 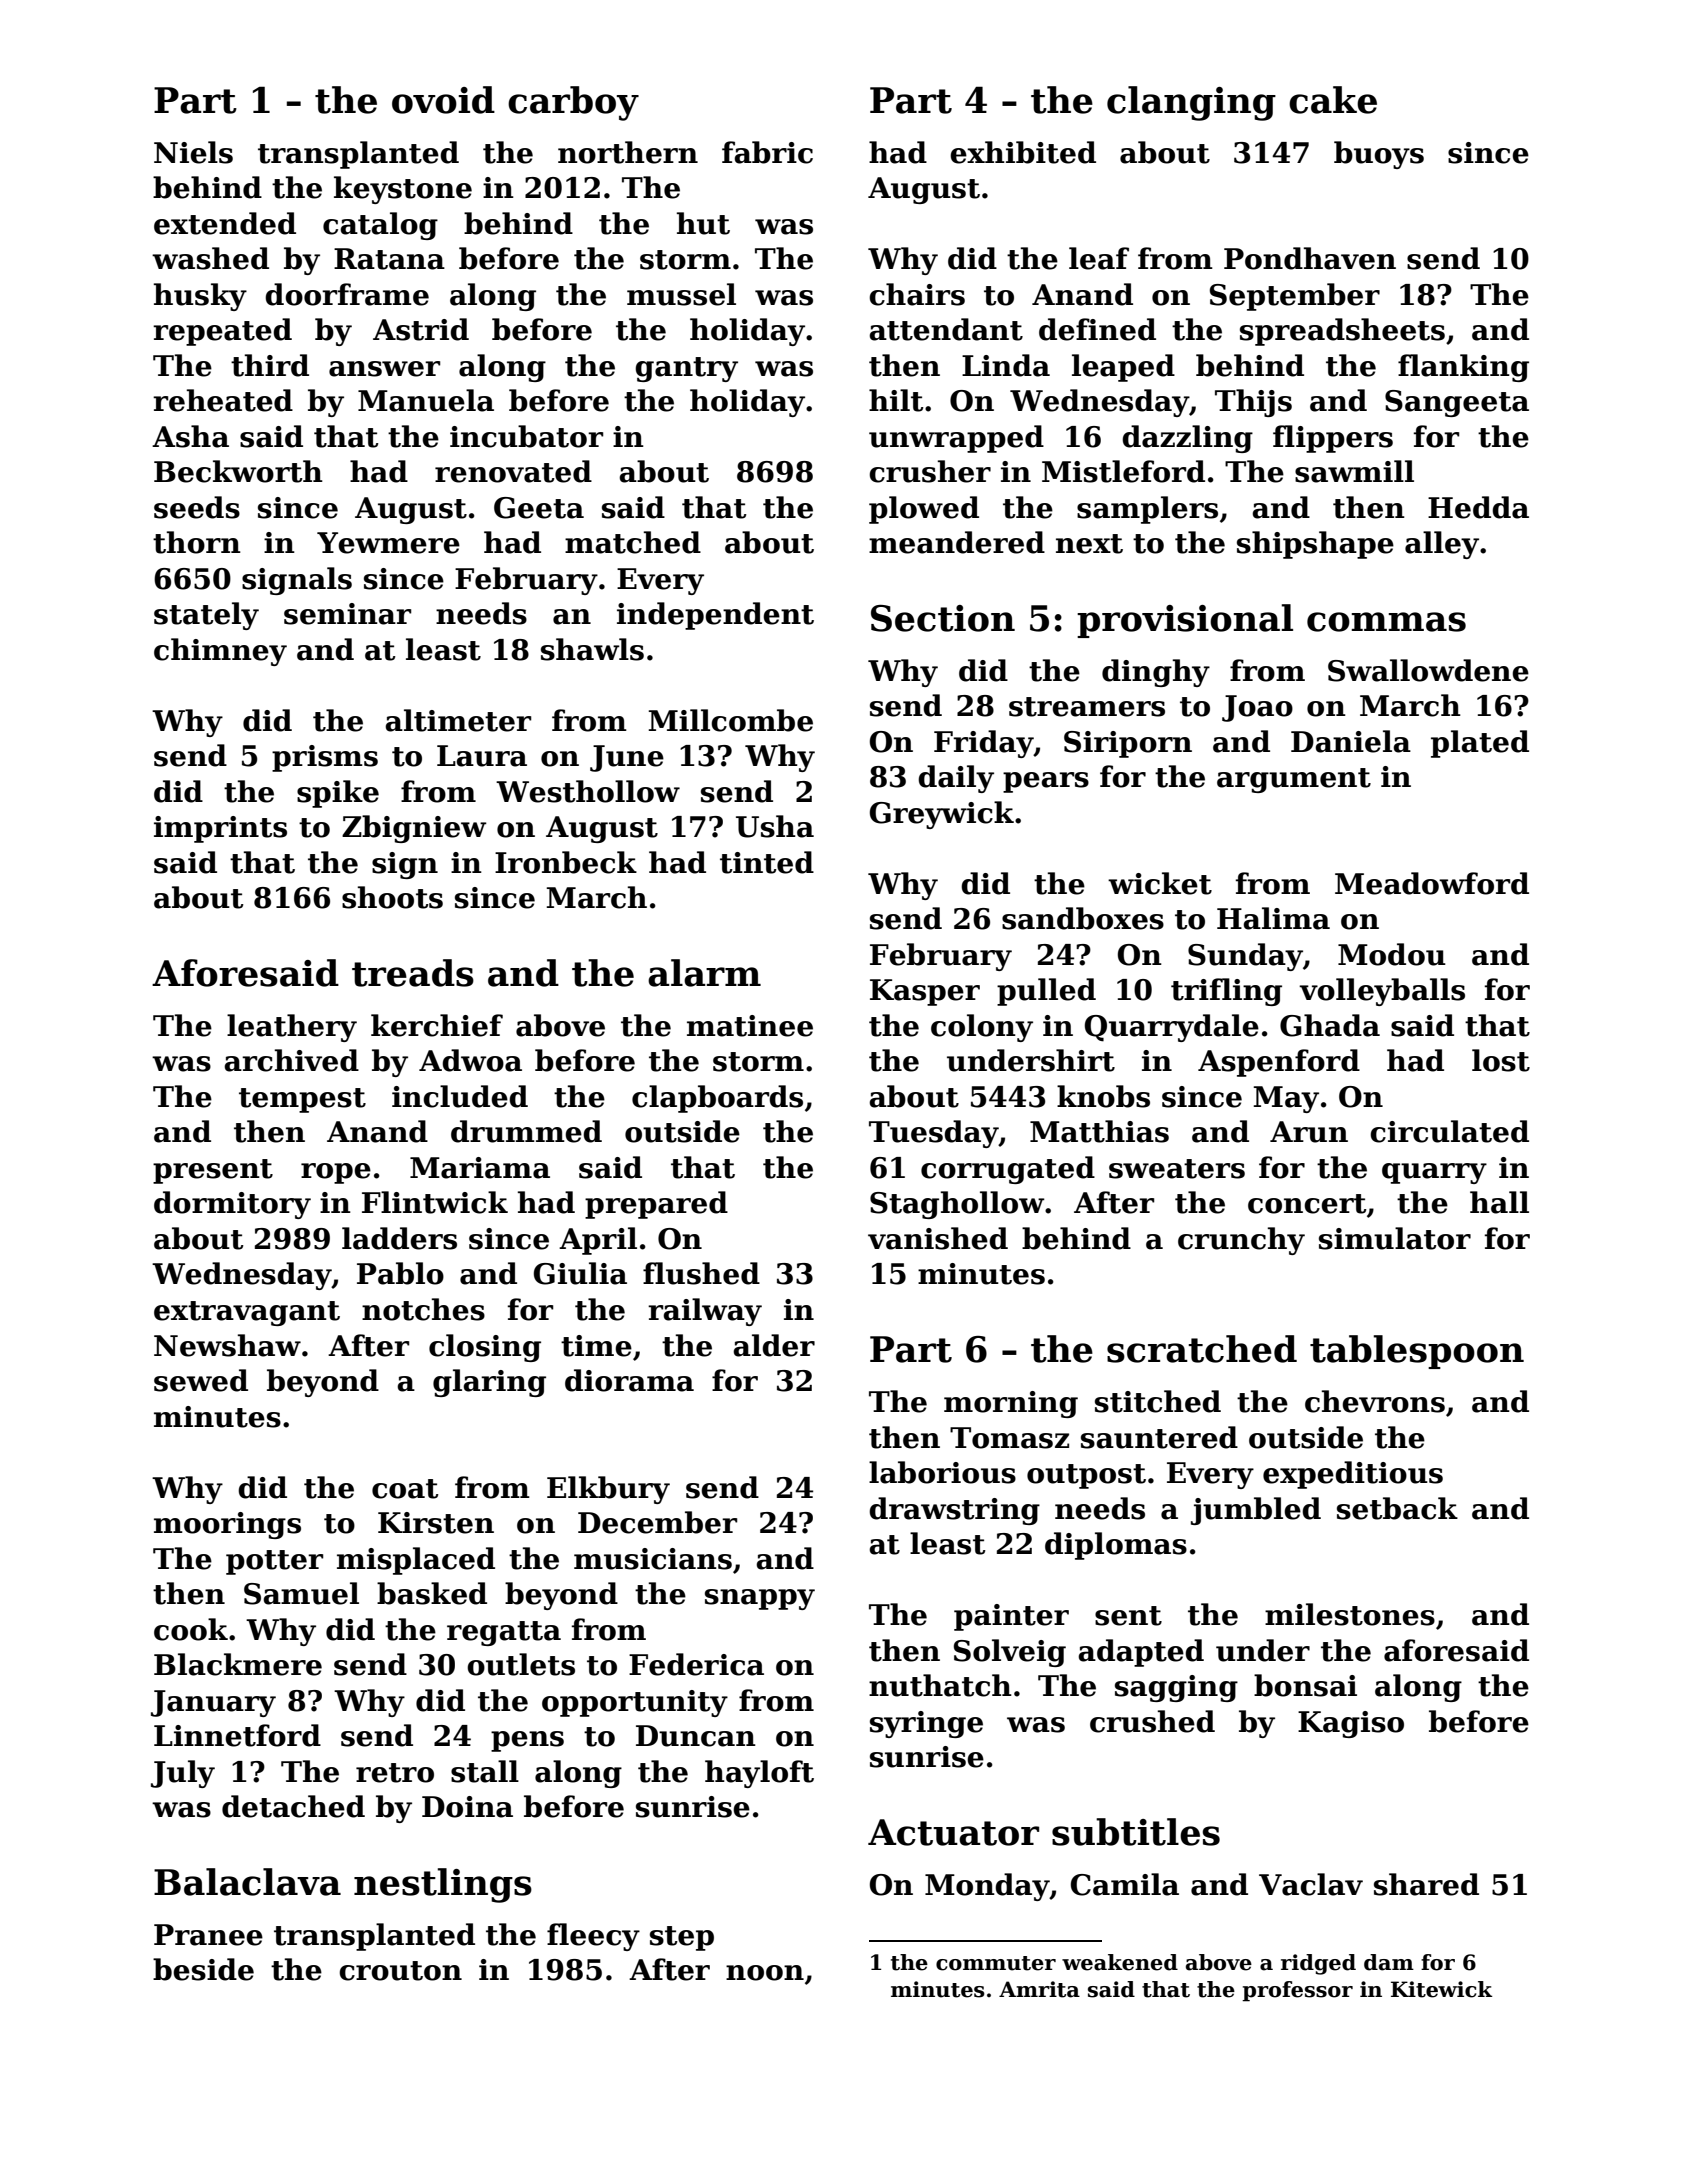 What do you see at coordinates (1191, 103) in the screenshot?
I see `clanging` at bounding box center [1191, 103].
